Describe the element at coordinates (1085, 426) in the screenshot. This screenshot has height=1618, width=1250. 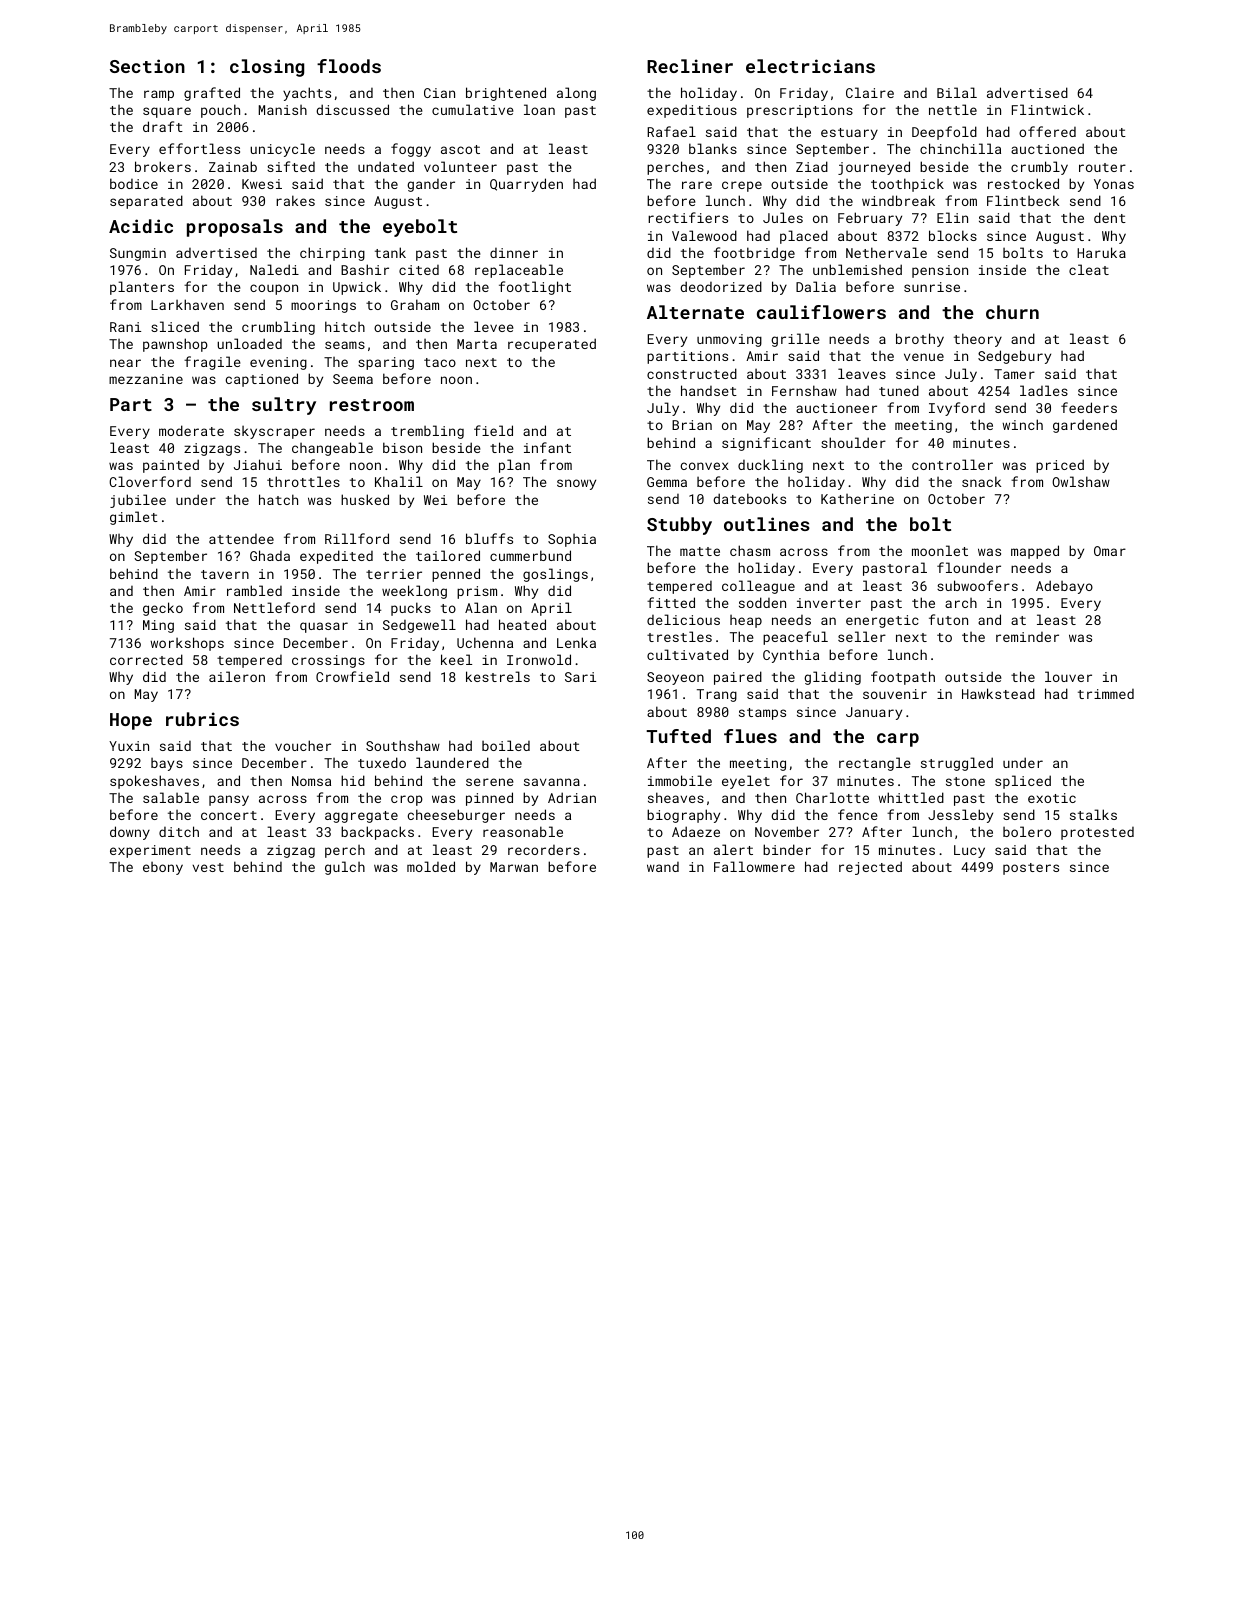
I see `gardened` at that location.
